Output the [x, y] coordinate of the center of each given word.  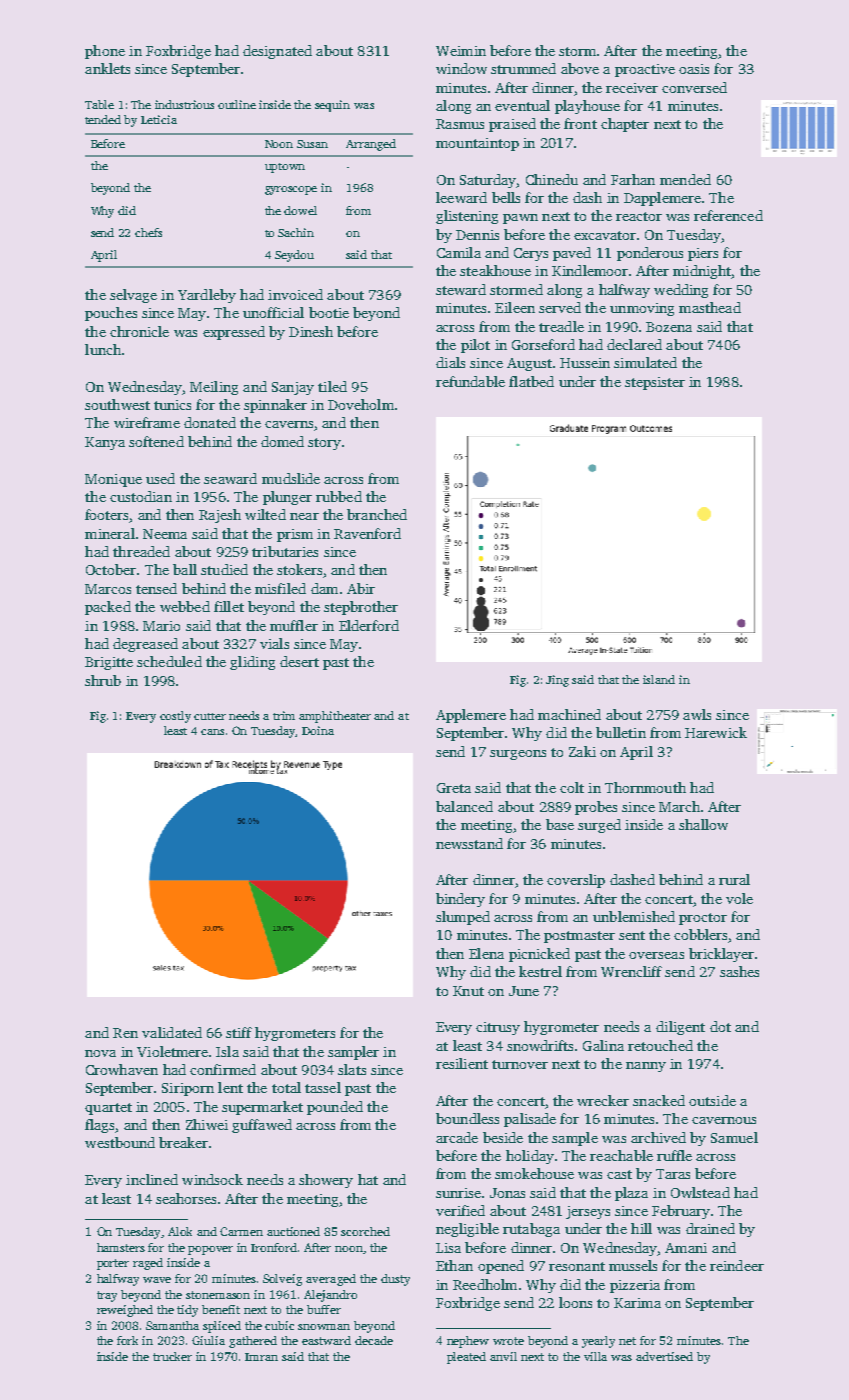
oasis [694, 69]
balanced [464, 806]
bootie [329, 312]
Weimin [461, 51]
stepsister [655, 383]
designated [277, 52]
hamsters [121, 1247]
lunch [103, 349]
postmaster [579, 937]
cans [212, 732]
